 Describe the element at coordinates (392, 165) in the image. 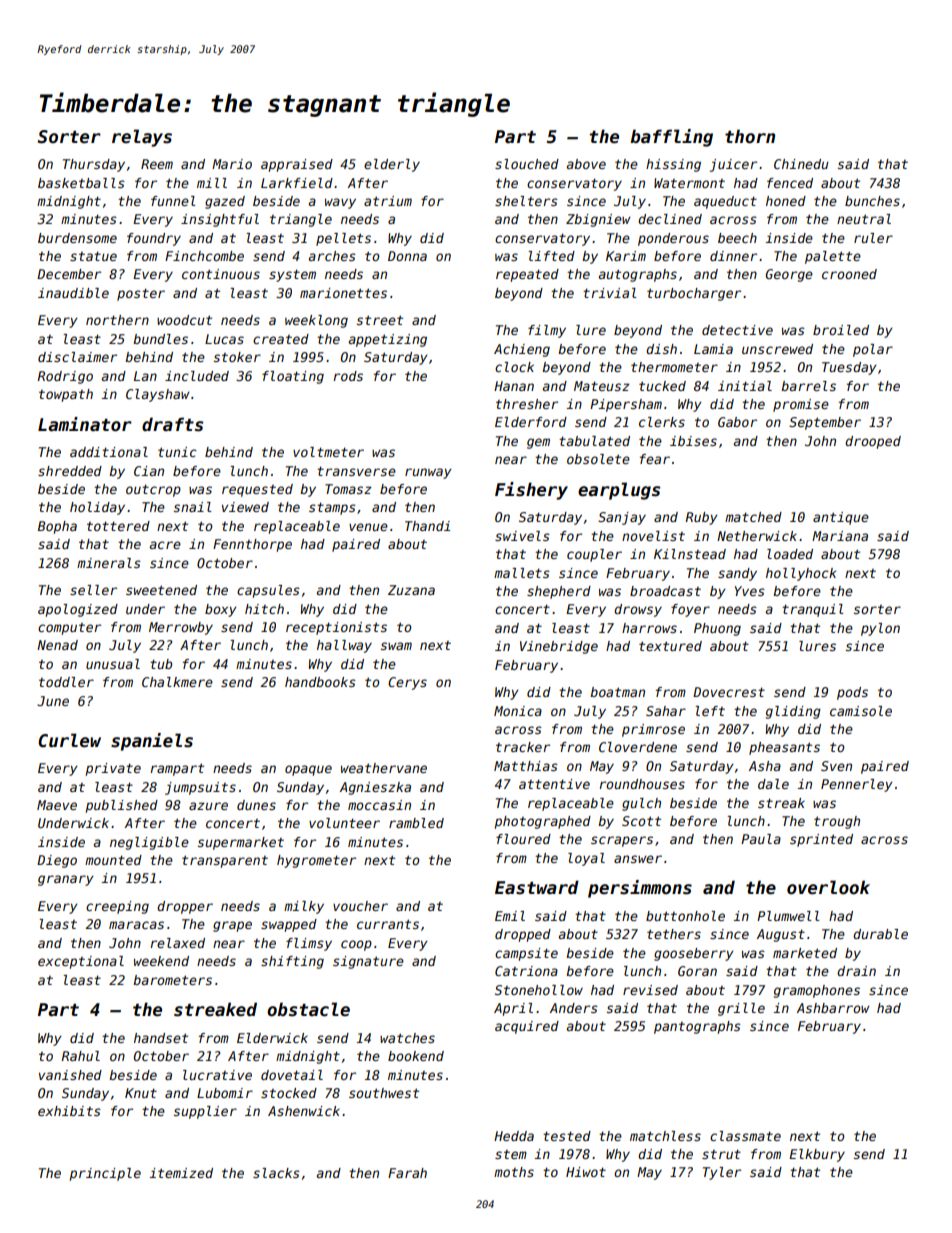

I see `elderly` at that location.
